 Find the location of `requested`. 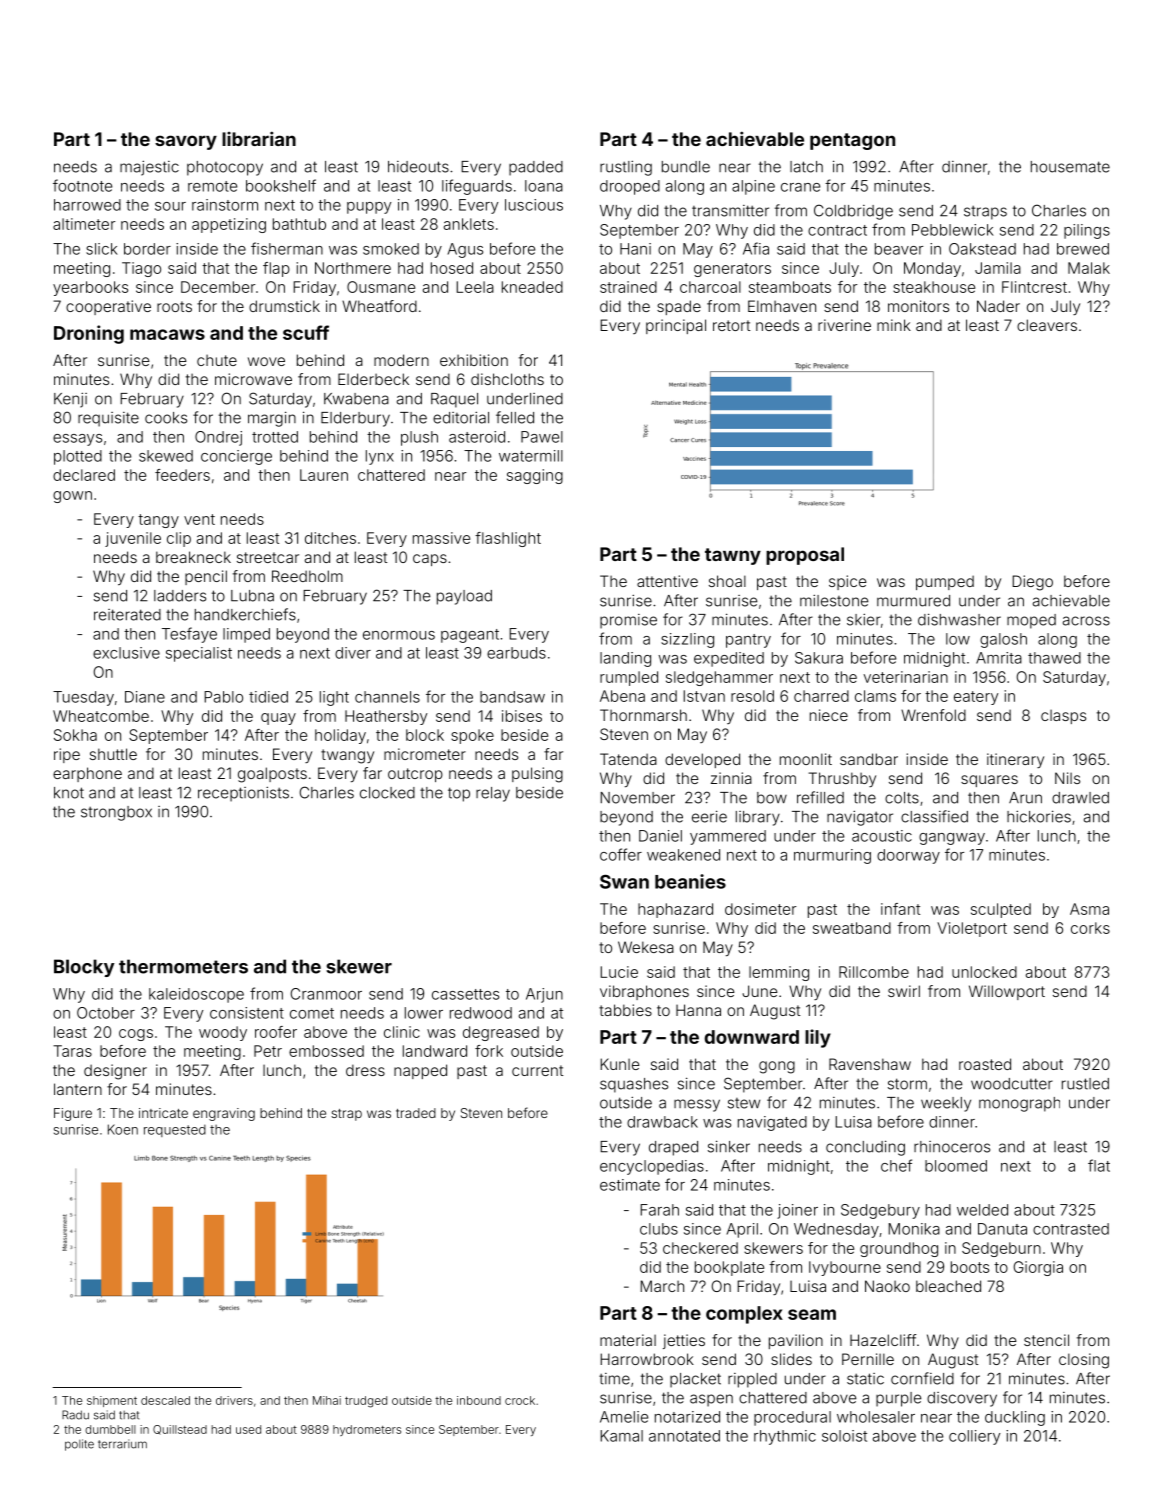

requested is located at coordinates (175, 1131).
